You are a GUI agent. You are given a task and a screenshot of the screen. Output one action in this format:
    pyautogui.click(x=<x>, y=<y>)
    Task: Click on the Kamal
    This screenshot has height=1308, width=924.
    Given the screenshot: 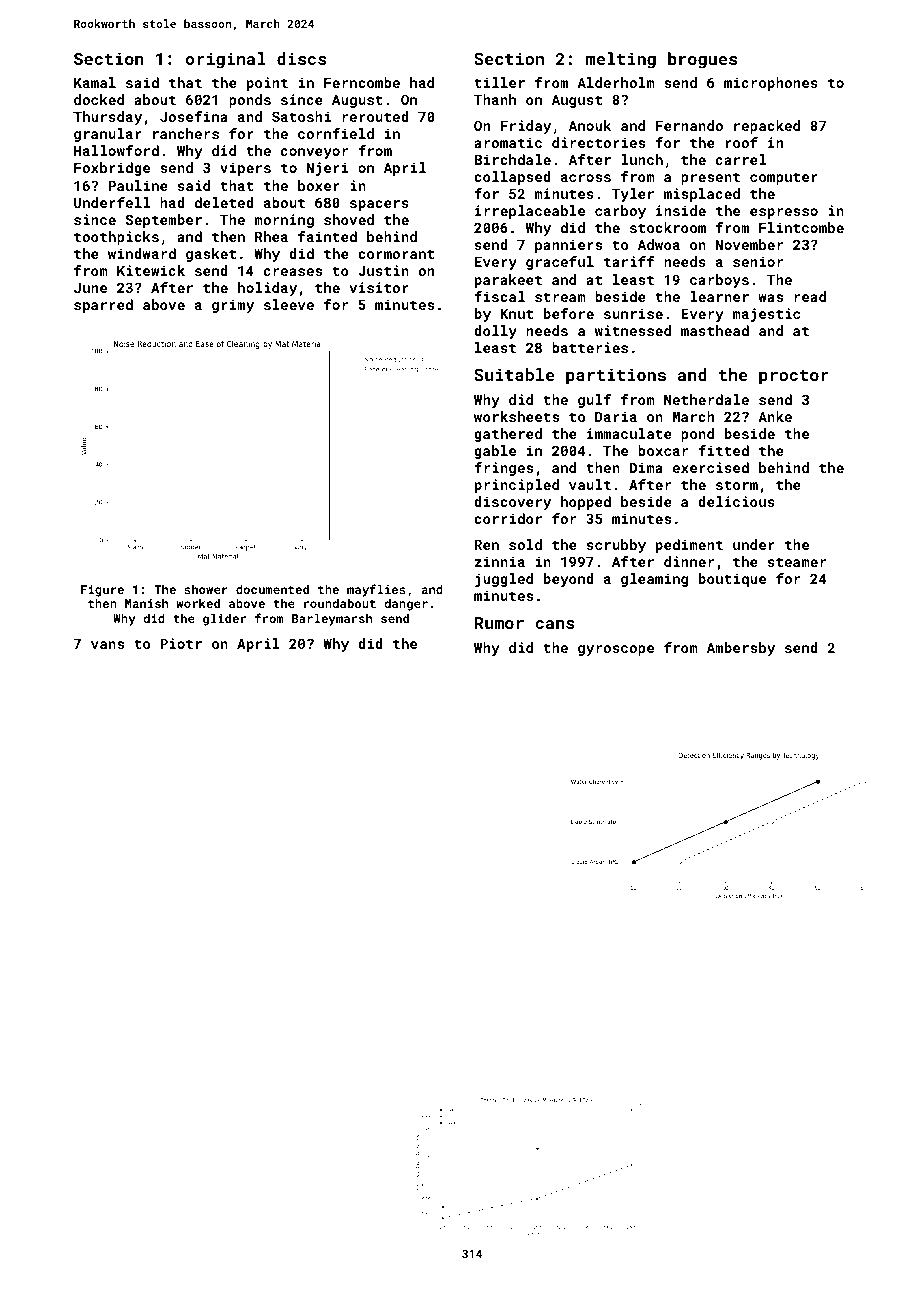 What is the action you would take?
    pyautogui.click(x=95, y=82)
